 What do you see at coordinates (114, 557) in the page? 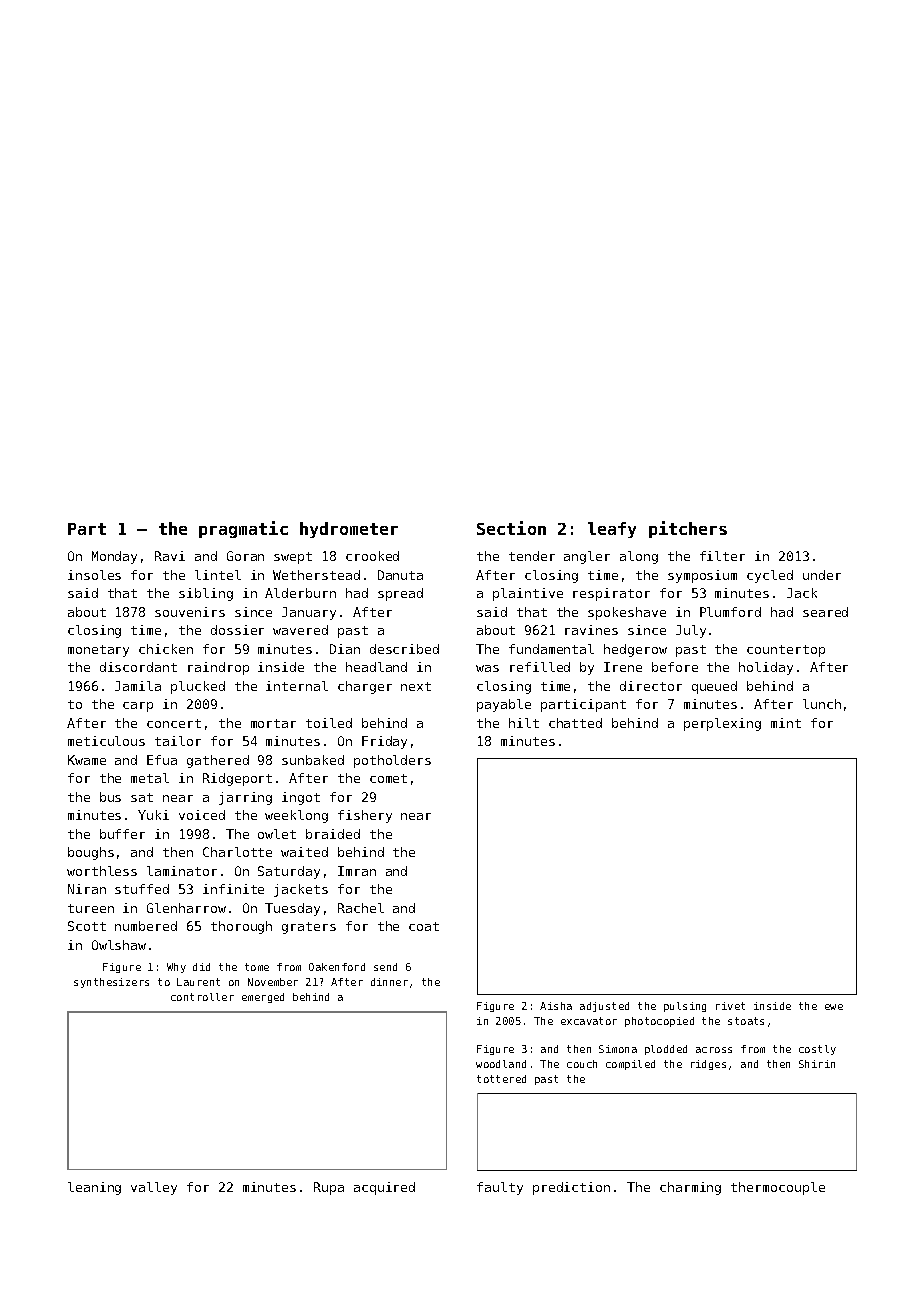
I see `Monday` at bounding box center [114, 557].
